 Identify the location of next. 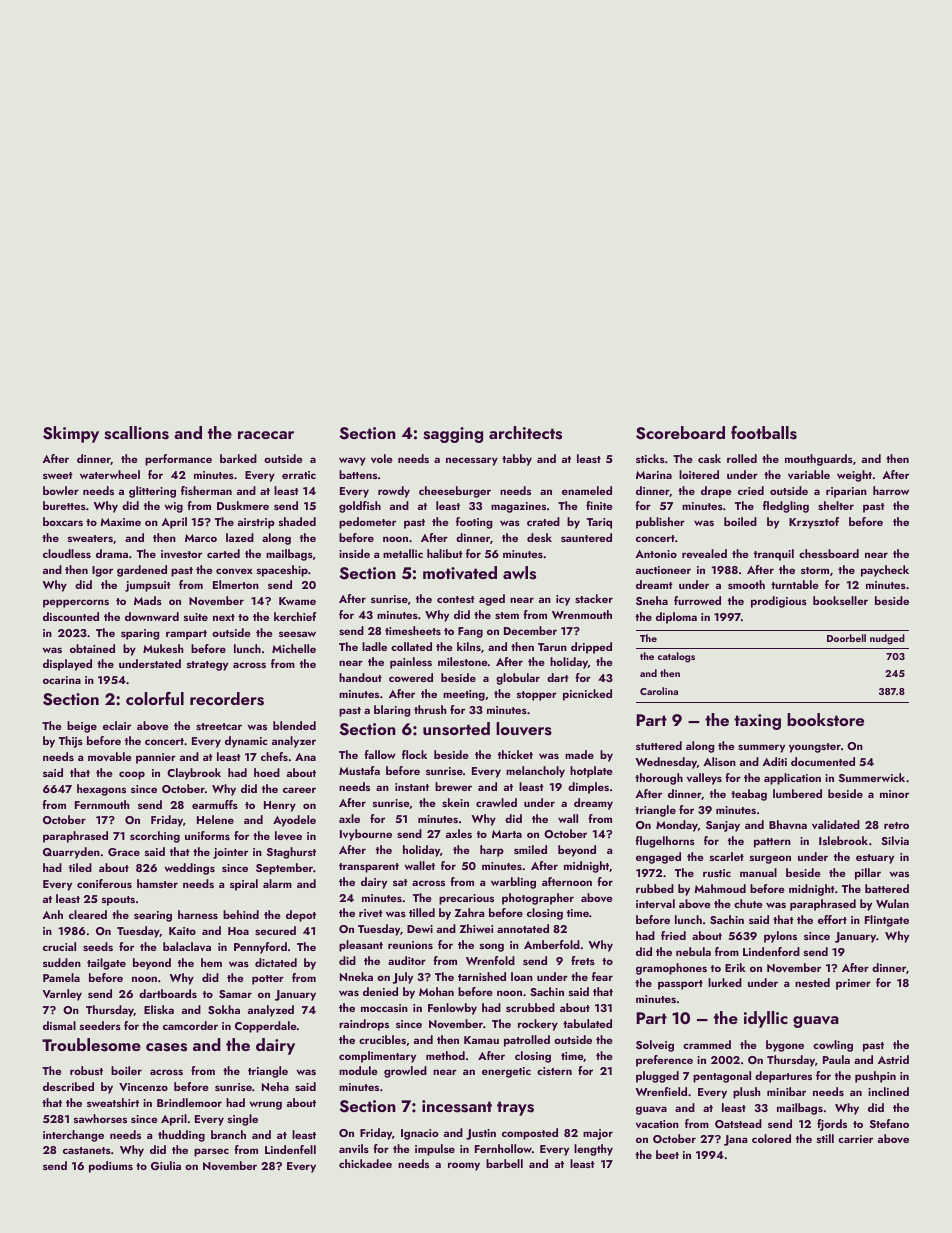
(224, 617).
